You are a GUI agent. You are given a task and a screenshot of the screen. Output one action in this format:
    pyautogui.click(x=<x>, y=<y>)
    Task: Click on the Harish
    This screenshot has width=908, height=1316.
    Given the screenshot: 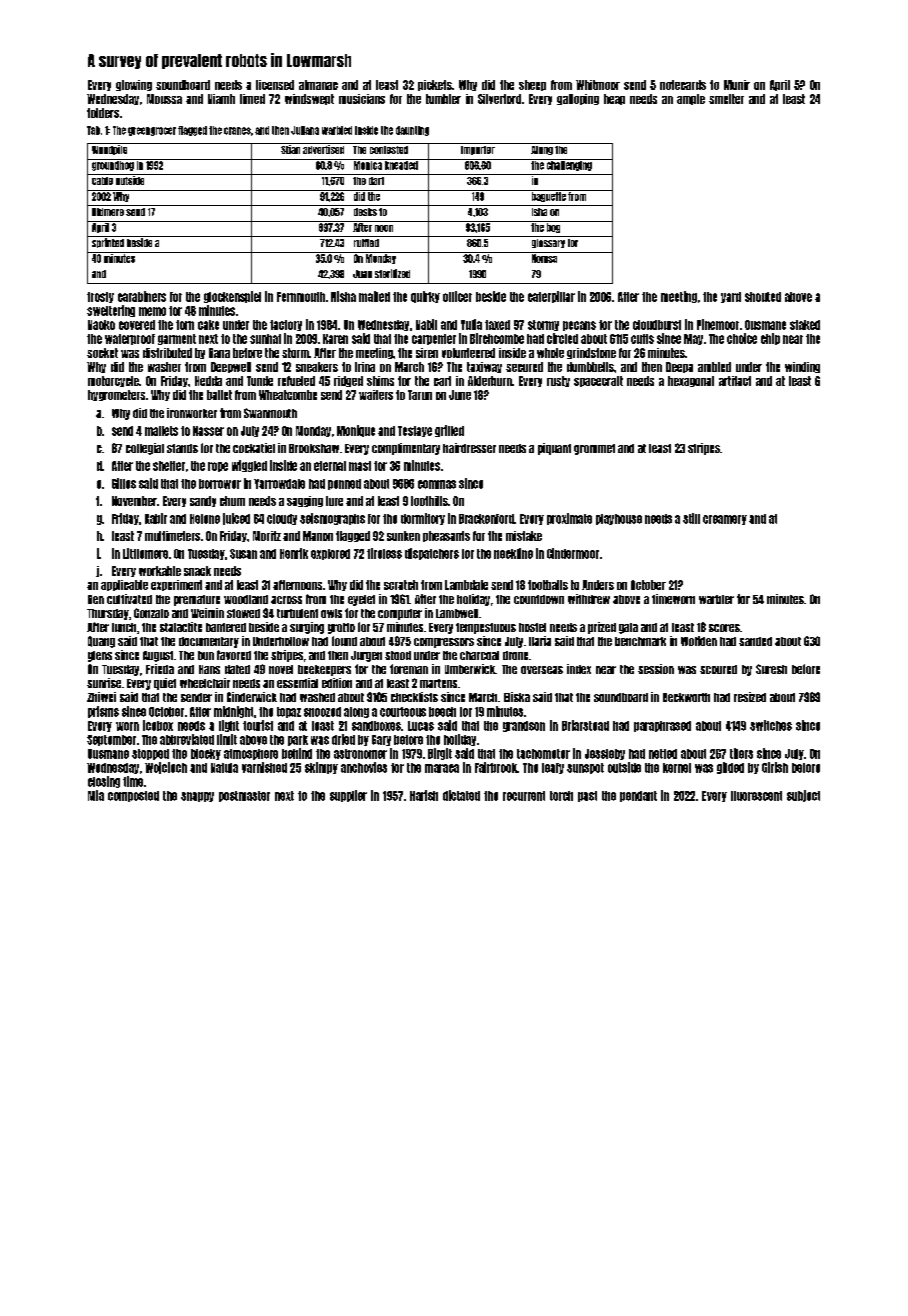 What is the action you would take?
    pyautogui.click(x=424, y=795)
